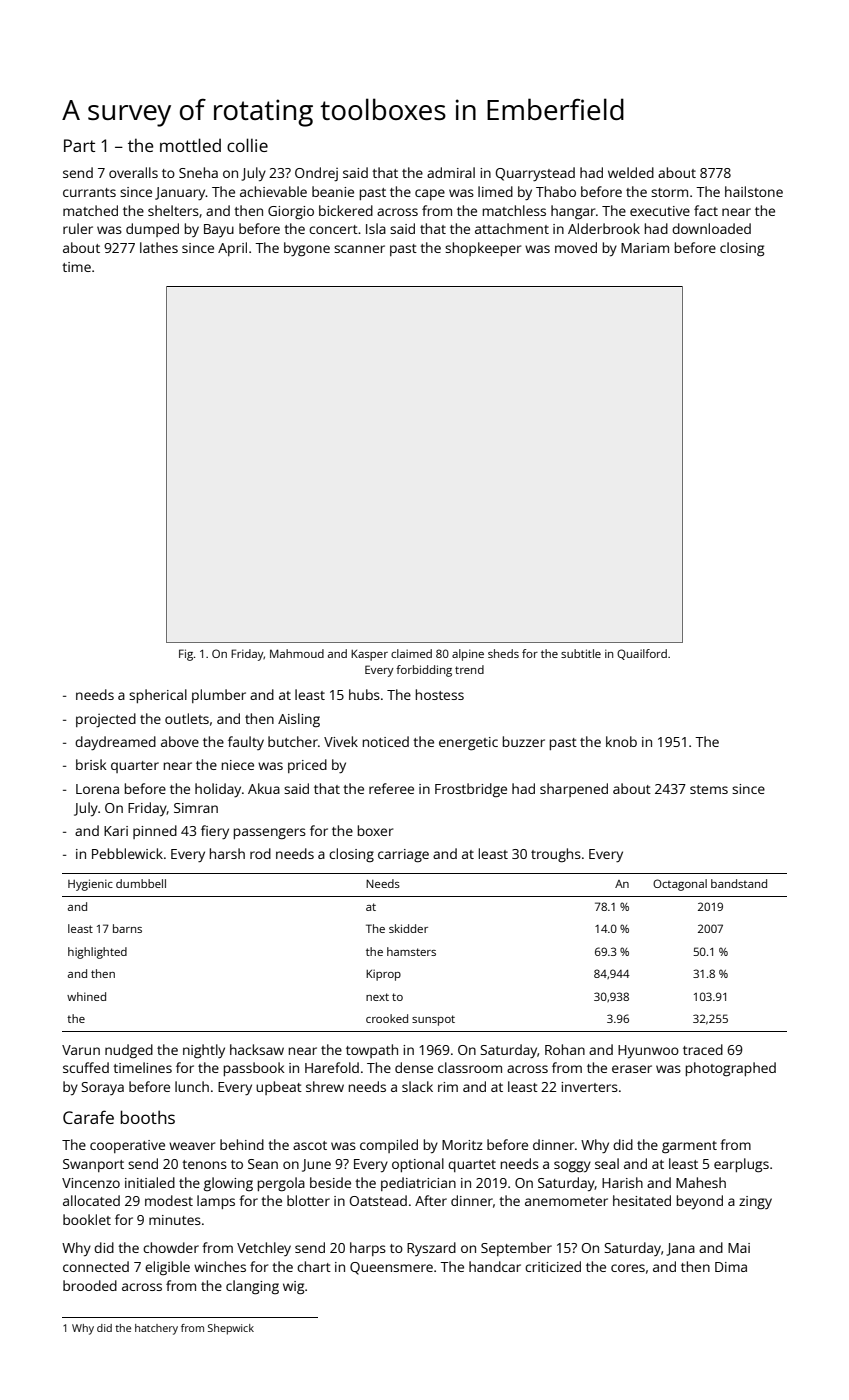  Describe the element at coordinates (252, 1287) in the screenshot. I see `clanging` at that location.
